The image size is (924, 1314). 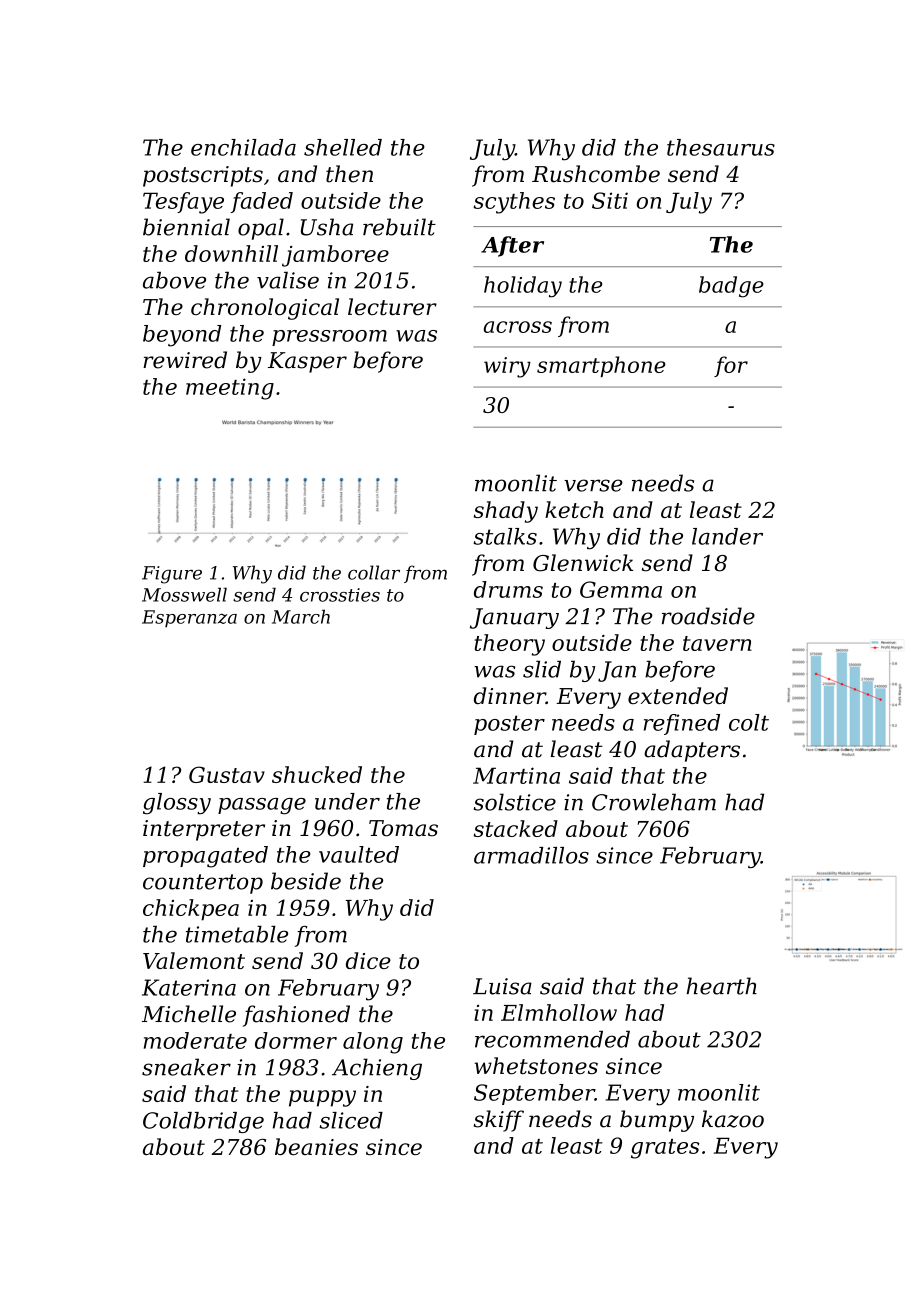 I want to click on skiff, so click(x=499, y=1121).
